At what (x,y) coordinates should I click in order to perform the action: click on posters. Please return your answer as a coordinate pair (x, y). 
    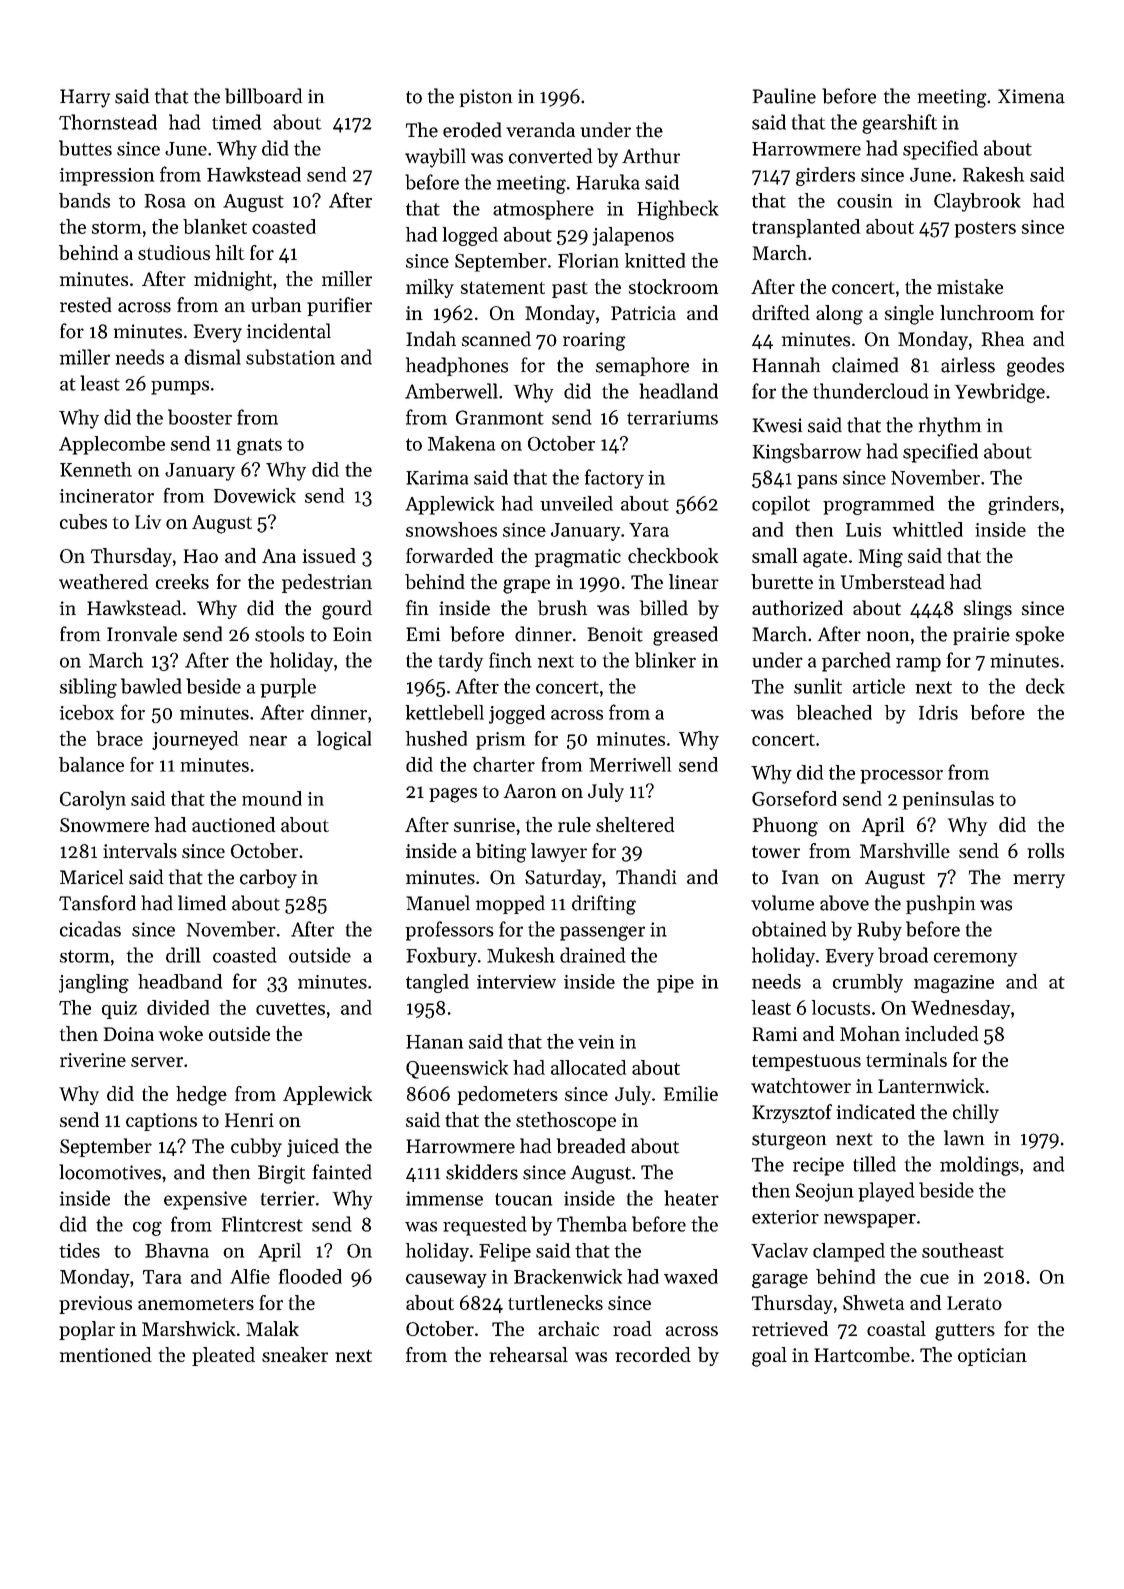
    Looking at the image, I should click on (985, 230).
